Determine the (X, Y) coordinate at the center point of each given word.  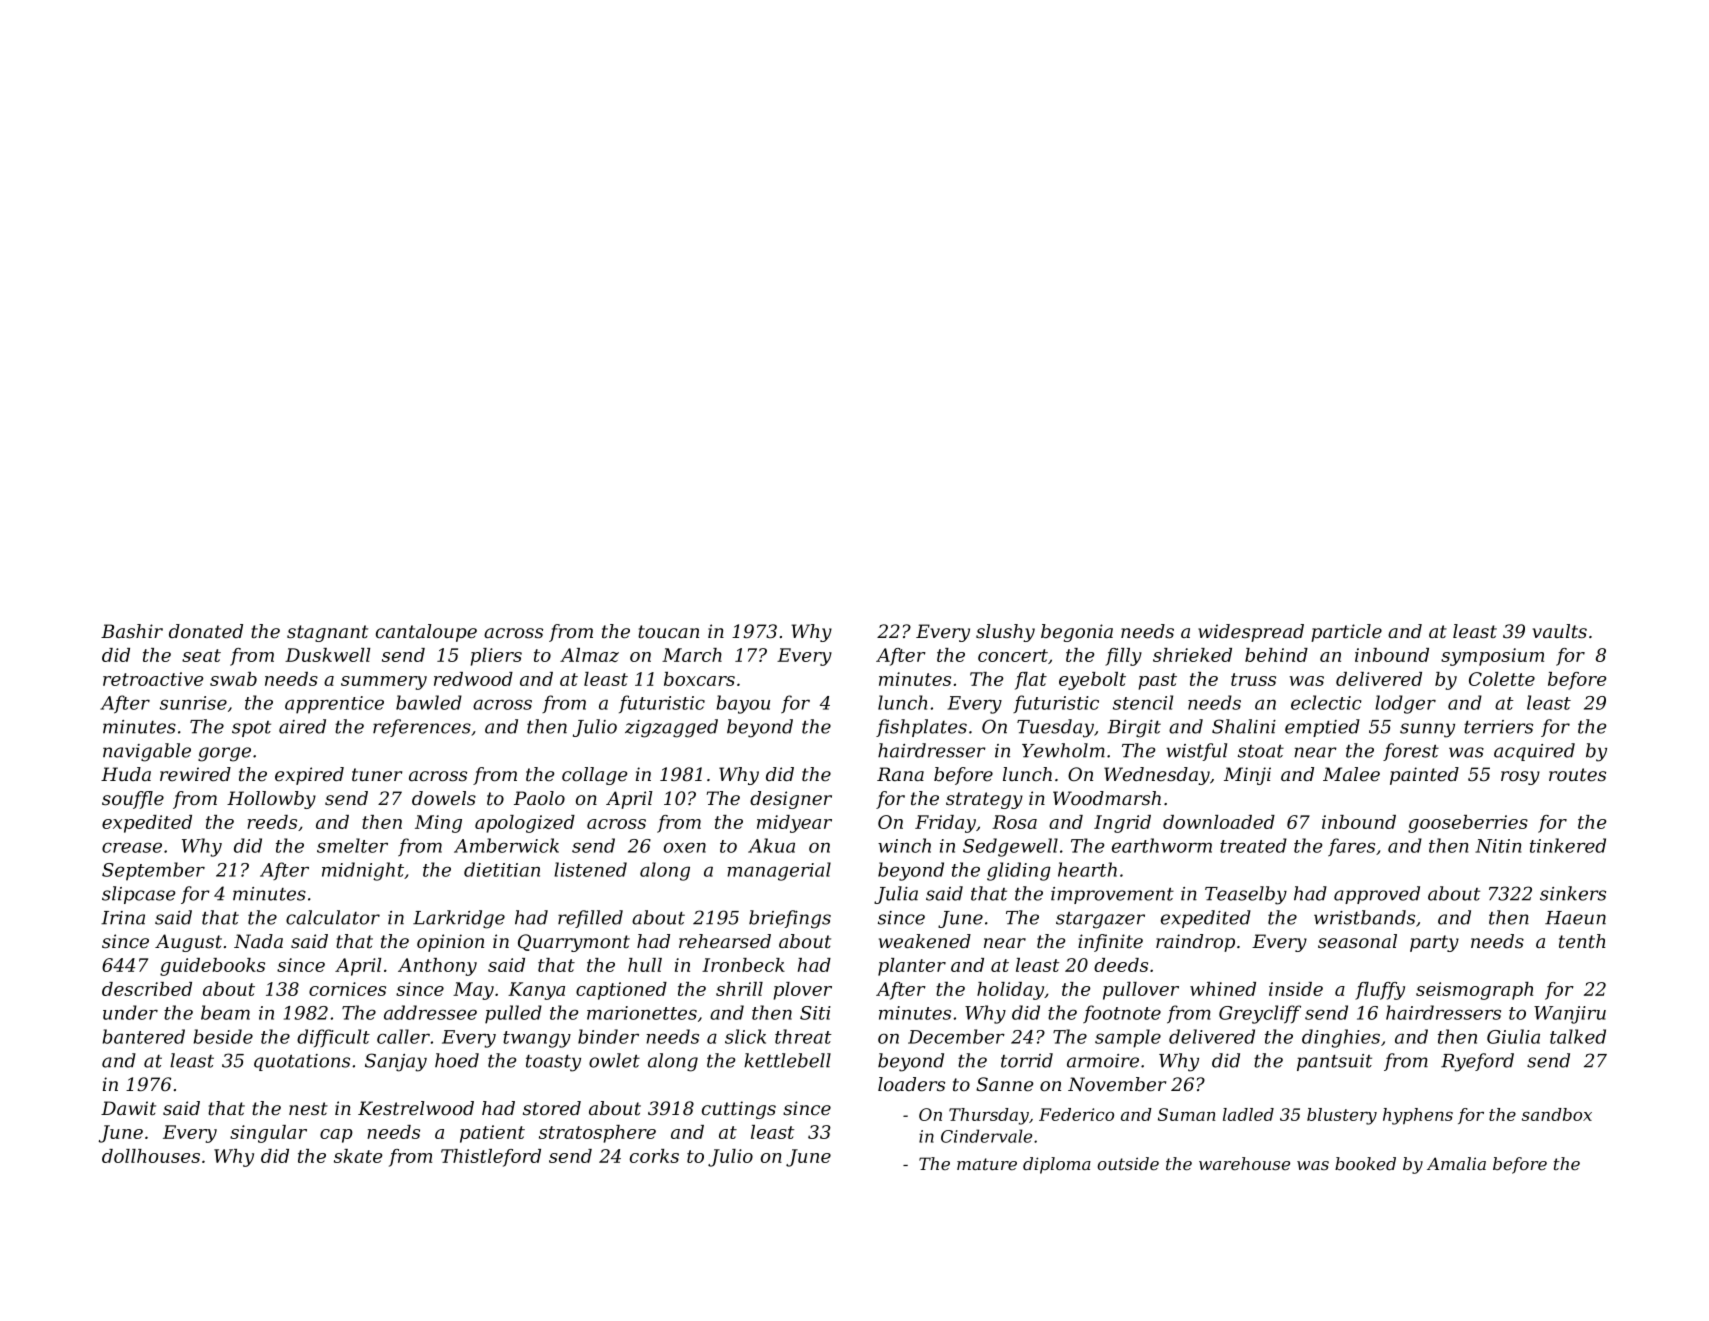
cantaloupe (426, 633)
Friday (945, 824)
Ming (438, 824)
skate (358, 1156)
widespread (1251, 633)
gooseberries (1468, 824)
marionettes (642, 1013)
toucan (668, 631)
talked (1578, 1036)
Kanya (536, 991)
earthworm (1162, 845)
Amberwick (506, 845)
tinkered (1568, 845)
